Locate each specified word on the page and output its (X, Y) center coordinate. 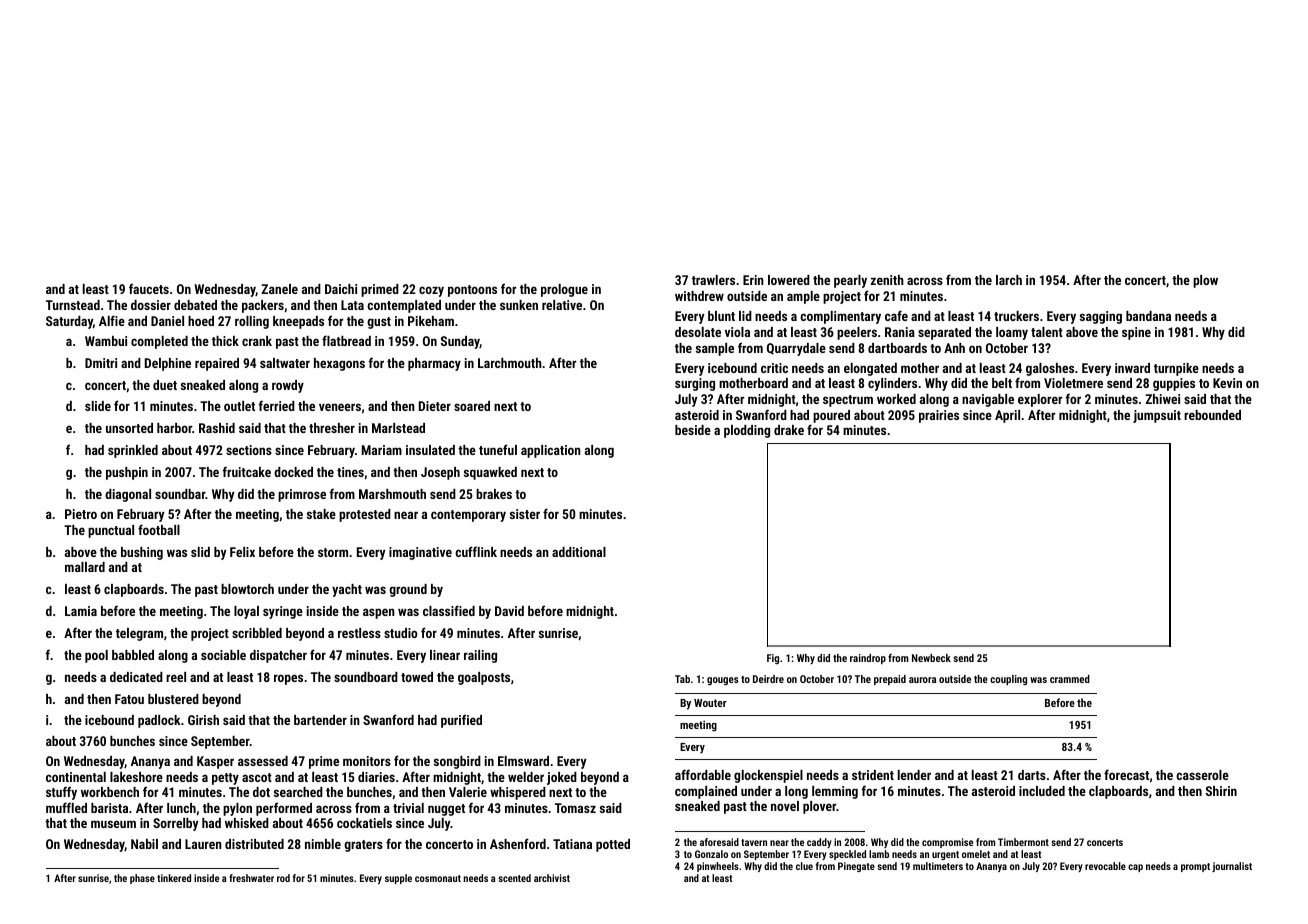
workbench (110, 792)
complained (706, 792)
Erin (753, 280)
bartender (320, 720)
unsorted (129, 428)
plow (1205, 281)
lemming (835, 792)
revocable (1105, 866)
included (1042, 791)
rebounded (1212, 415)
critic (774, 368)
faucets (149, 288)
